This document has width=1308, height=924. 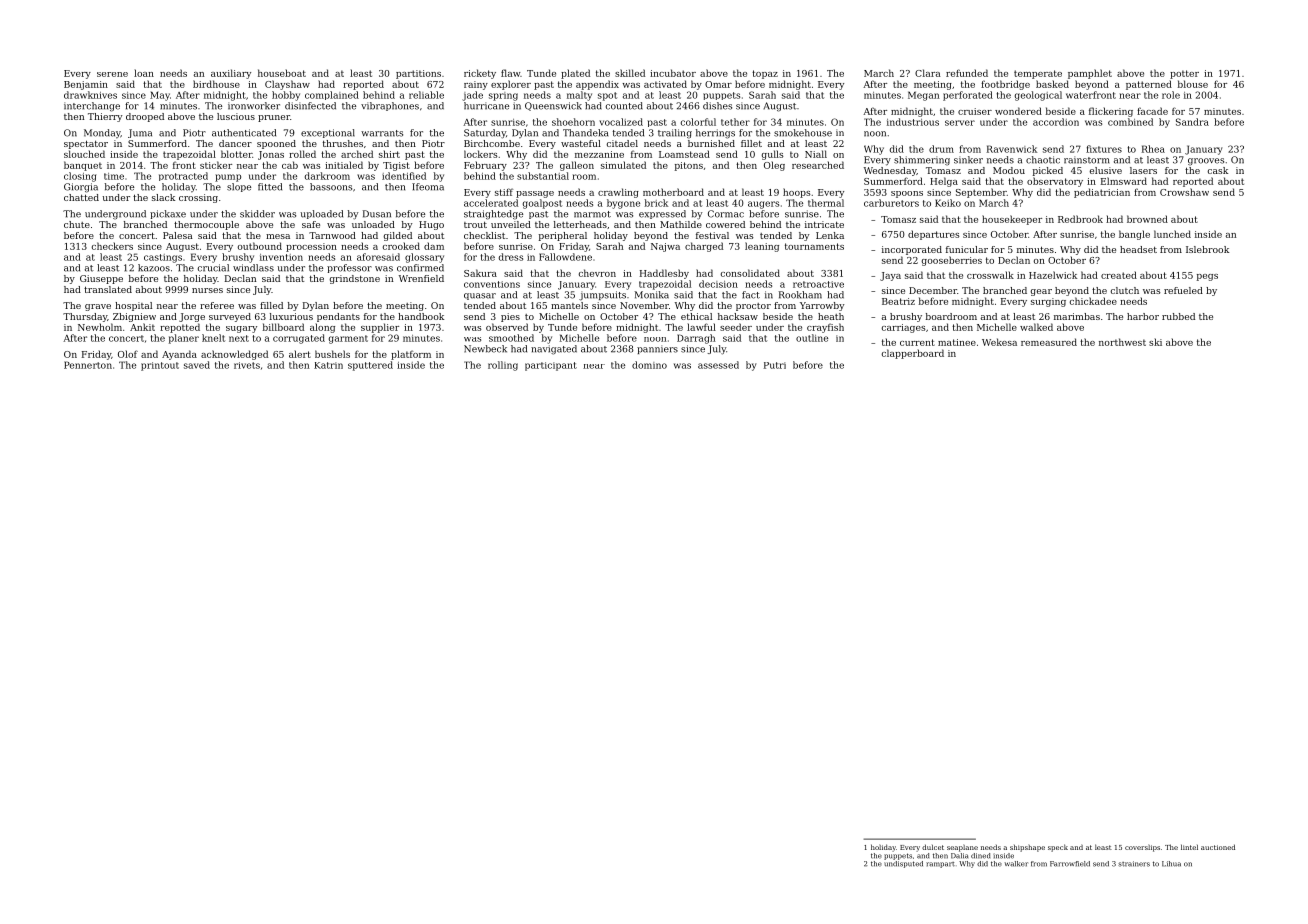 I want to click on rivets, so click(x=247, y=365).
